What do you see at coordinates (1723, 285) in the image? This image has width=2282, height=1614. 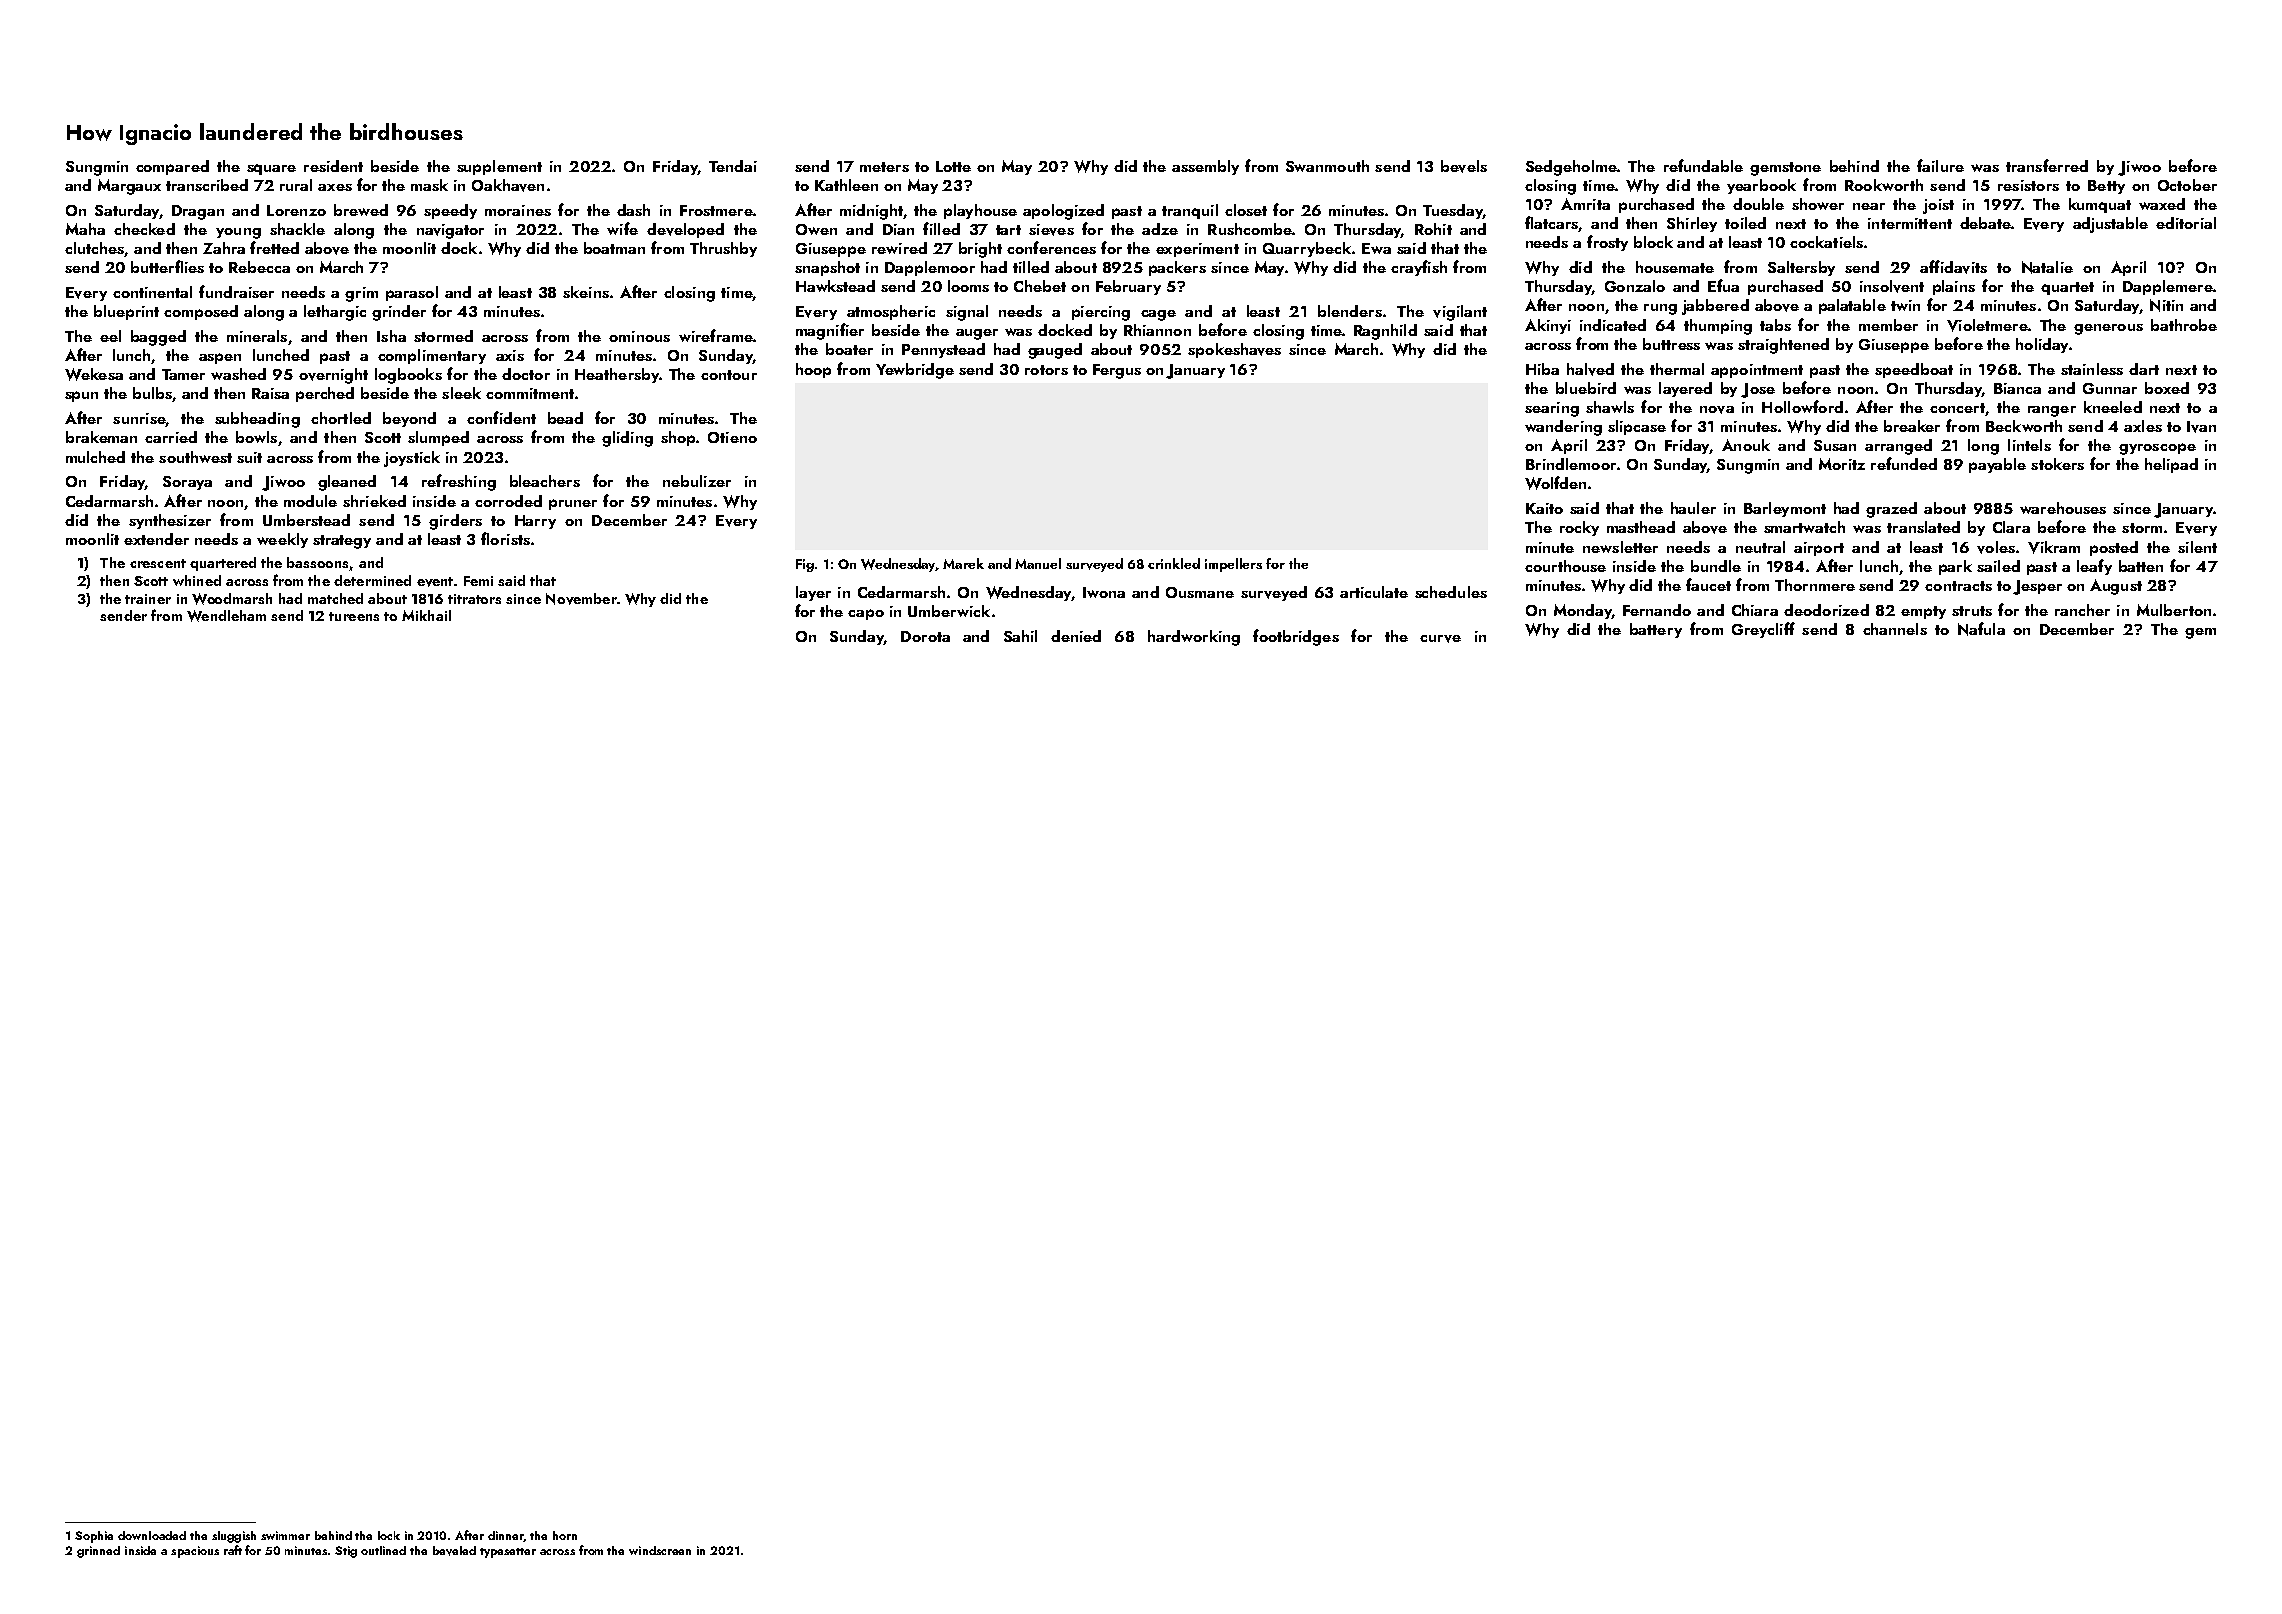 I see `Efua` at bounding box center [1723, 285].
